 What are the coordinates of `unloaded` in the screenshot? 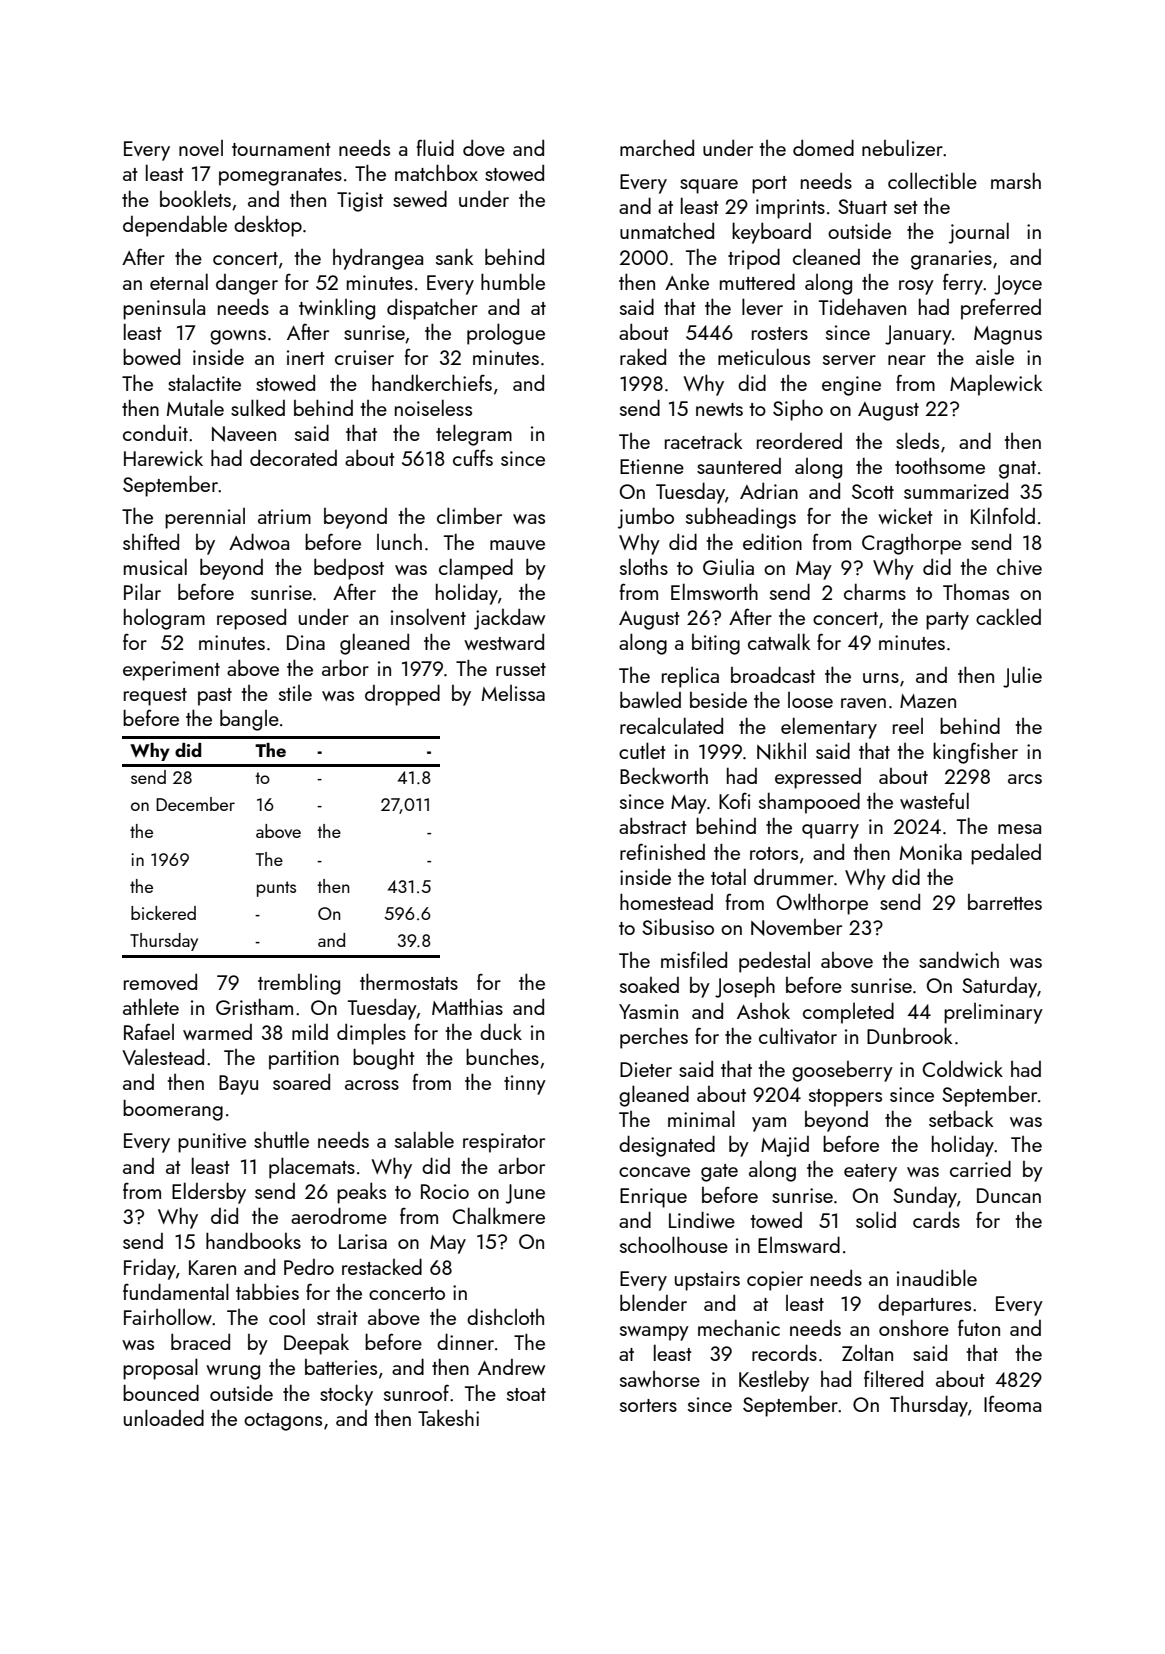 It's located at (164, 1417).
